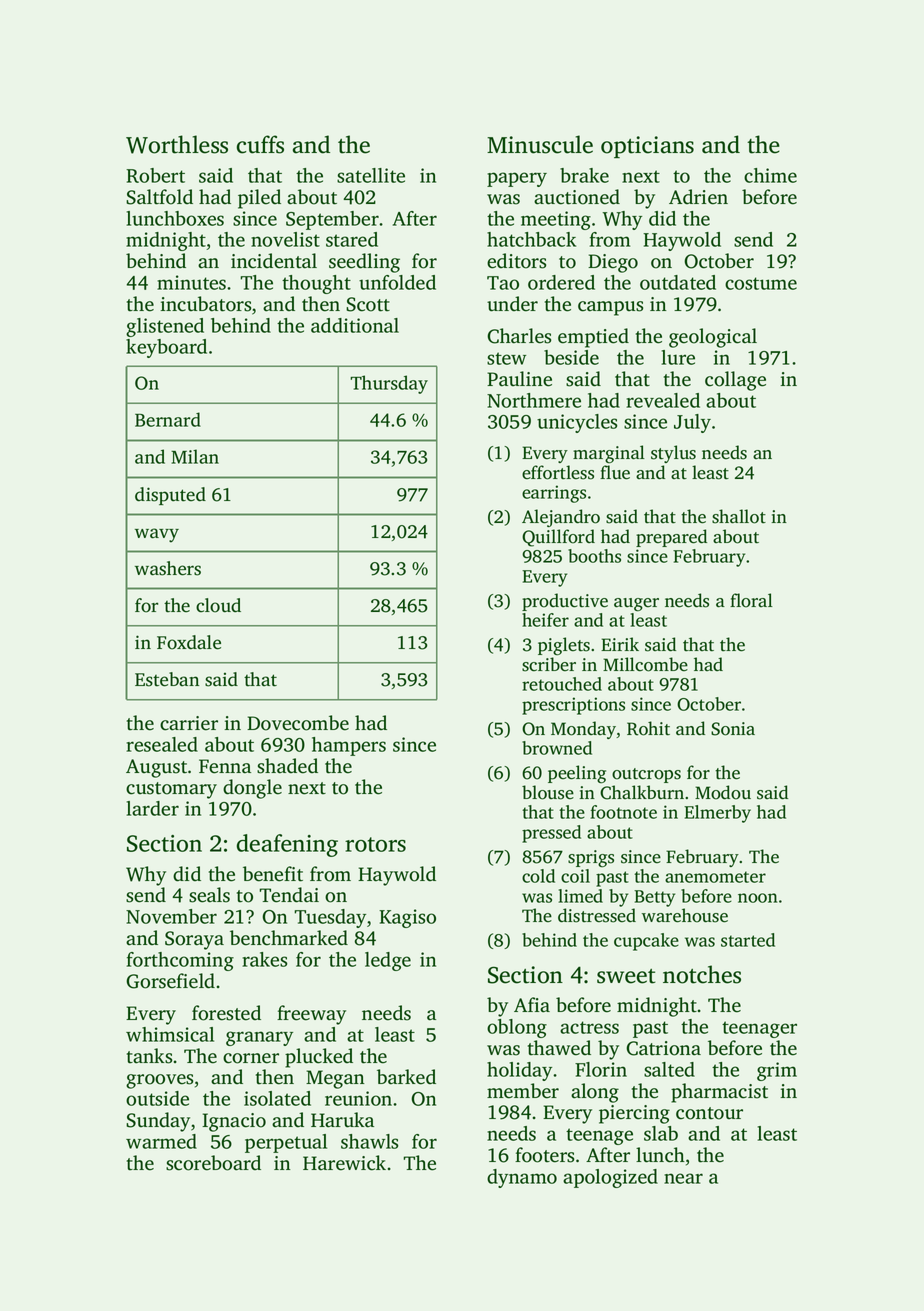 The height and width of the image is (1311, 924). Describe the element at coordinates (777, 1071) in the image. I see `grim` at that location.
